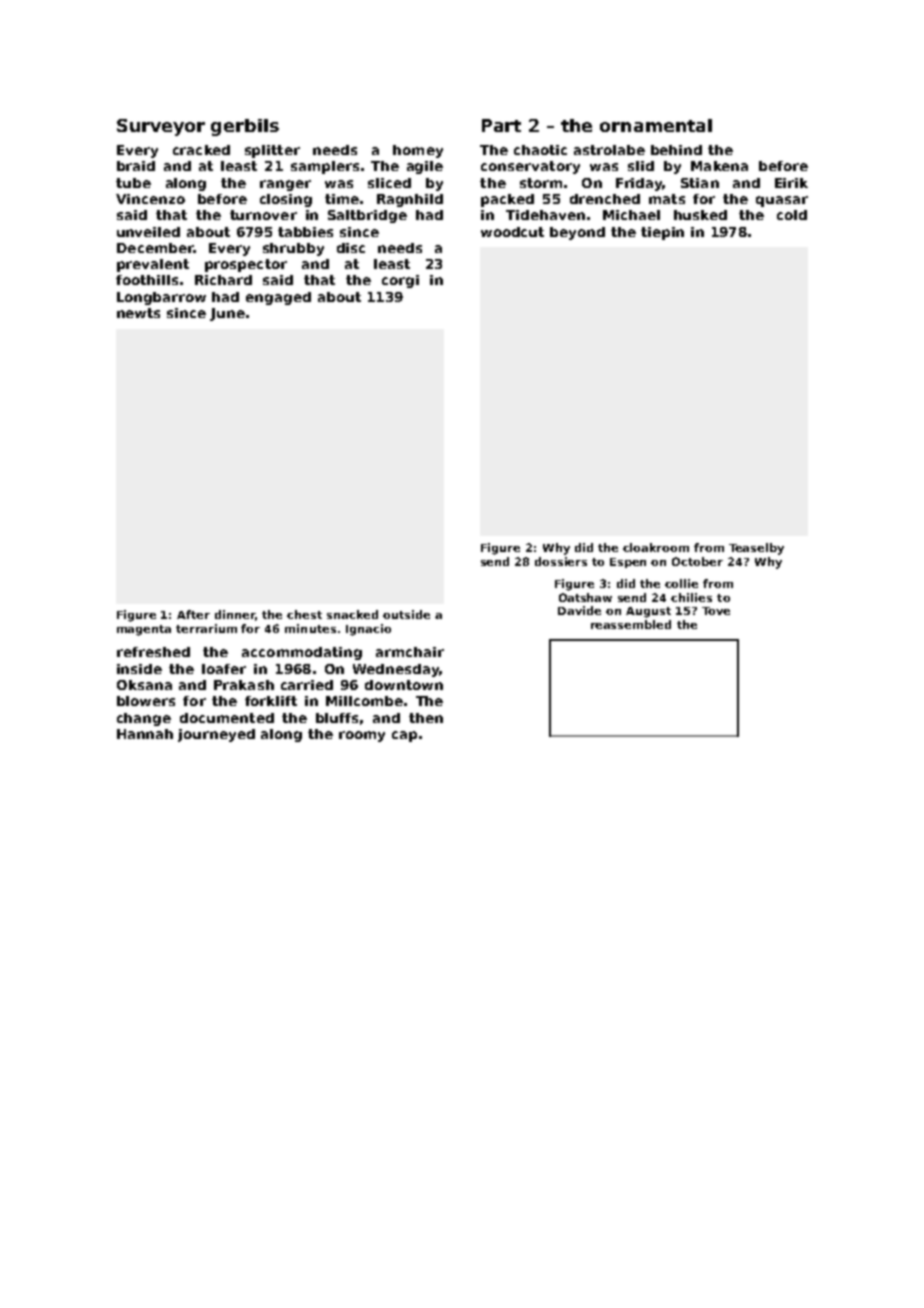 Image resolution: width=924 pixels, height=1308 pixels. I want to click on ornamental, so click(656, 125).
